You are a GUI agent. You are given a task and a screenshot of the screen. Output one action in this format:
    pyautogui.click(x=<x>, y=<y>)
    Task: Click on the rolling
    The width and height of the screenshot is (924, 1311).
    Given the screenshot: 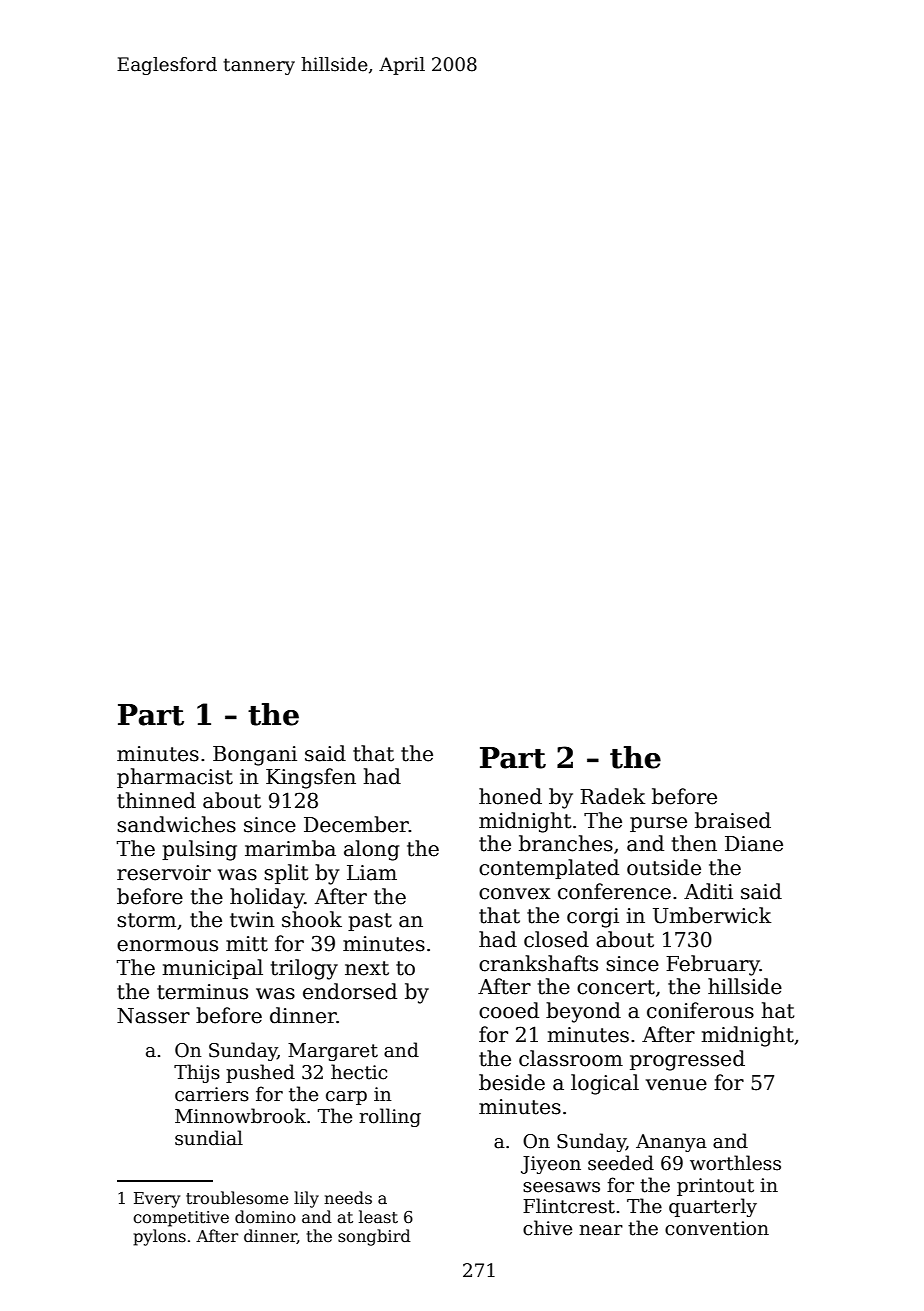 What is the action you would take?
    pyautogui.click(x=390, y=1117)
